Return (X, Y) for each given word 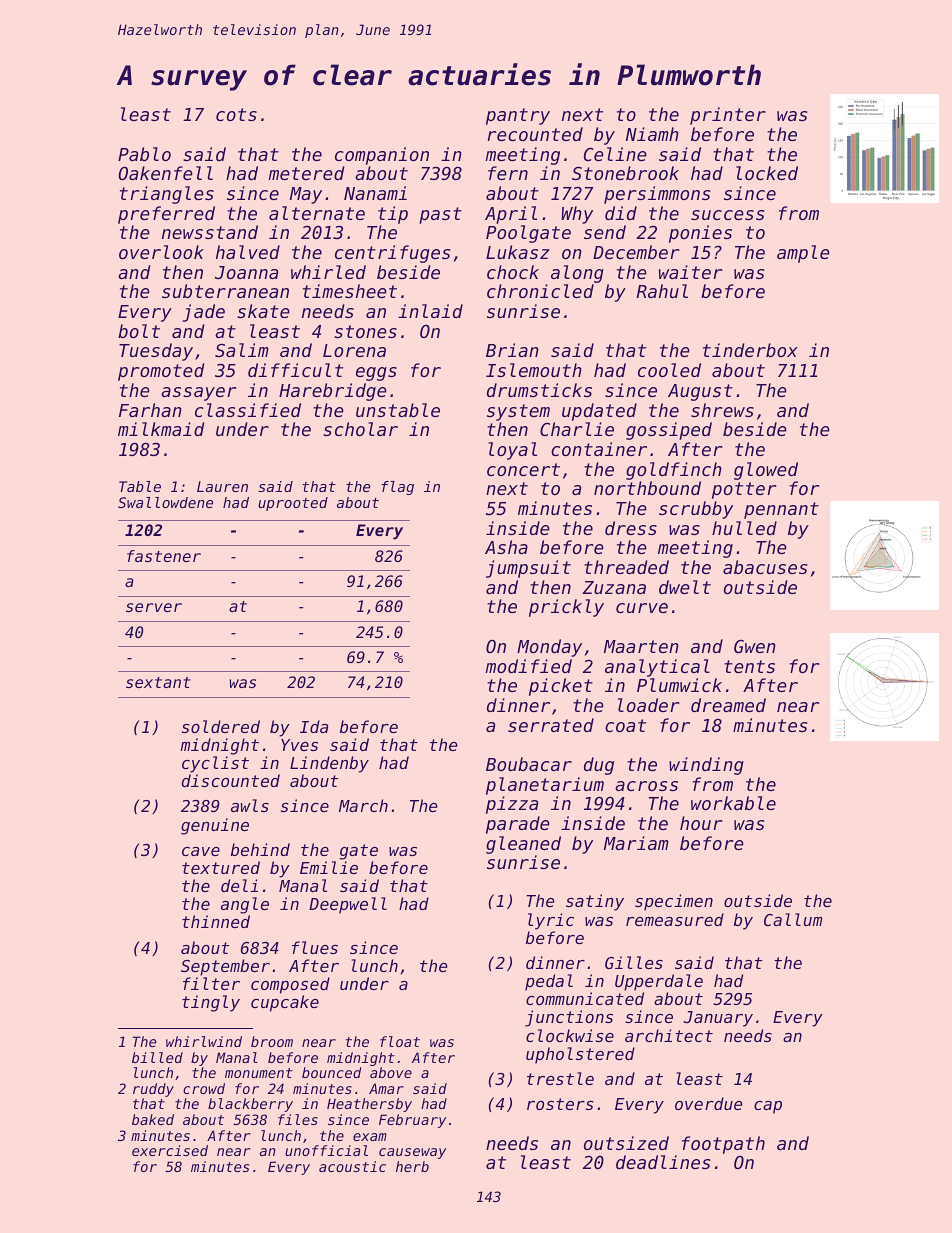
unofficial (326, 1150)
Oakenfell (165, 173)
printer (728, 116)
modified (528, 666)
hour (701, 823)
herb (412, 1166)
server (154, 607)
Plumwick (679, 685)
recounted (535, 134)
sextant (158, 682)
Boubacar (529, 764)
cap (768, 1107)
